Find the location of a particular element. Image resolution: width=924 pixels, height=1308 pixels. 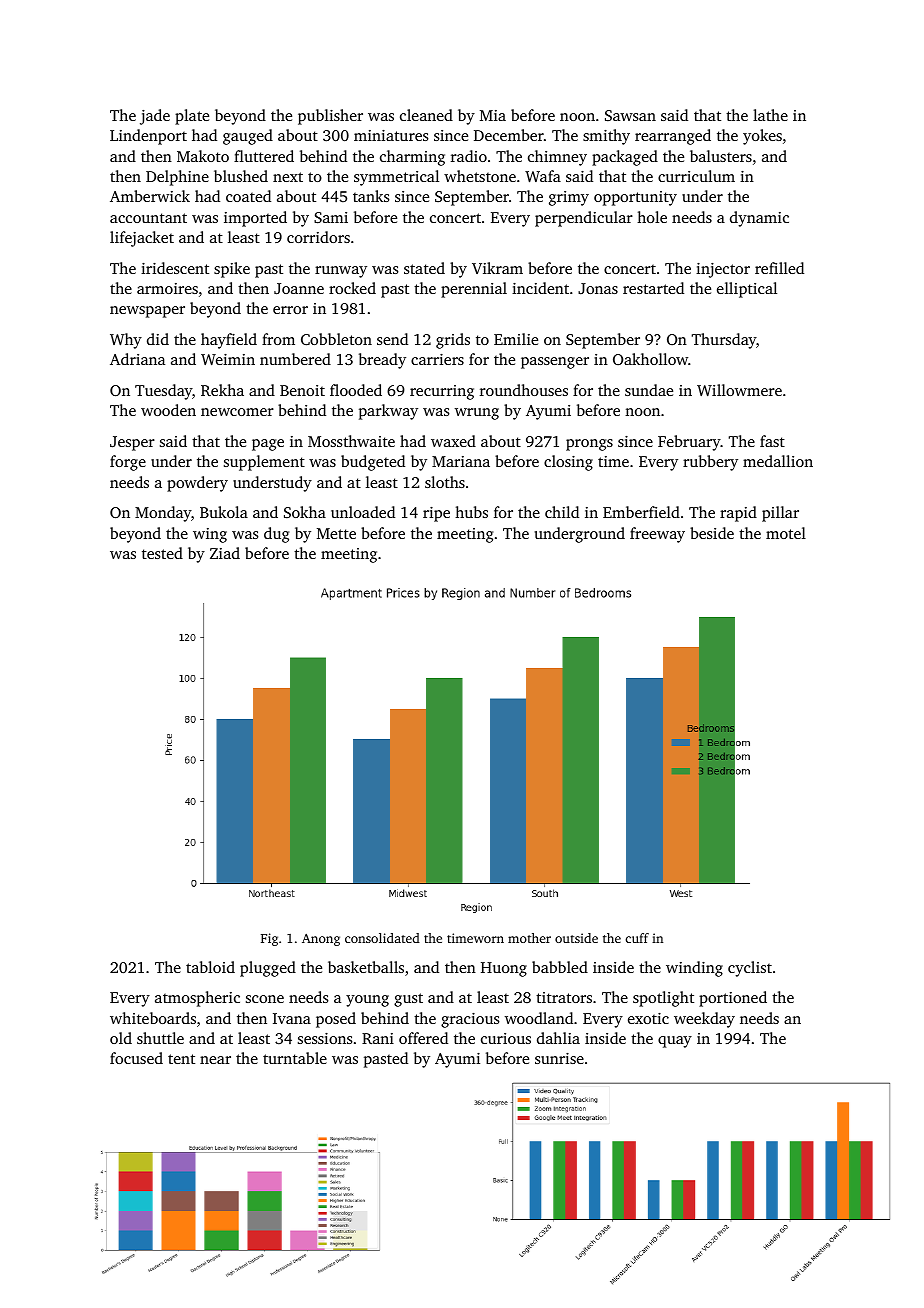

Sawsan is located at coordinates (630, 115).
